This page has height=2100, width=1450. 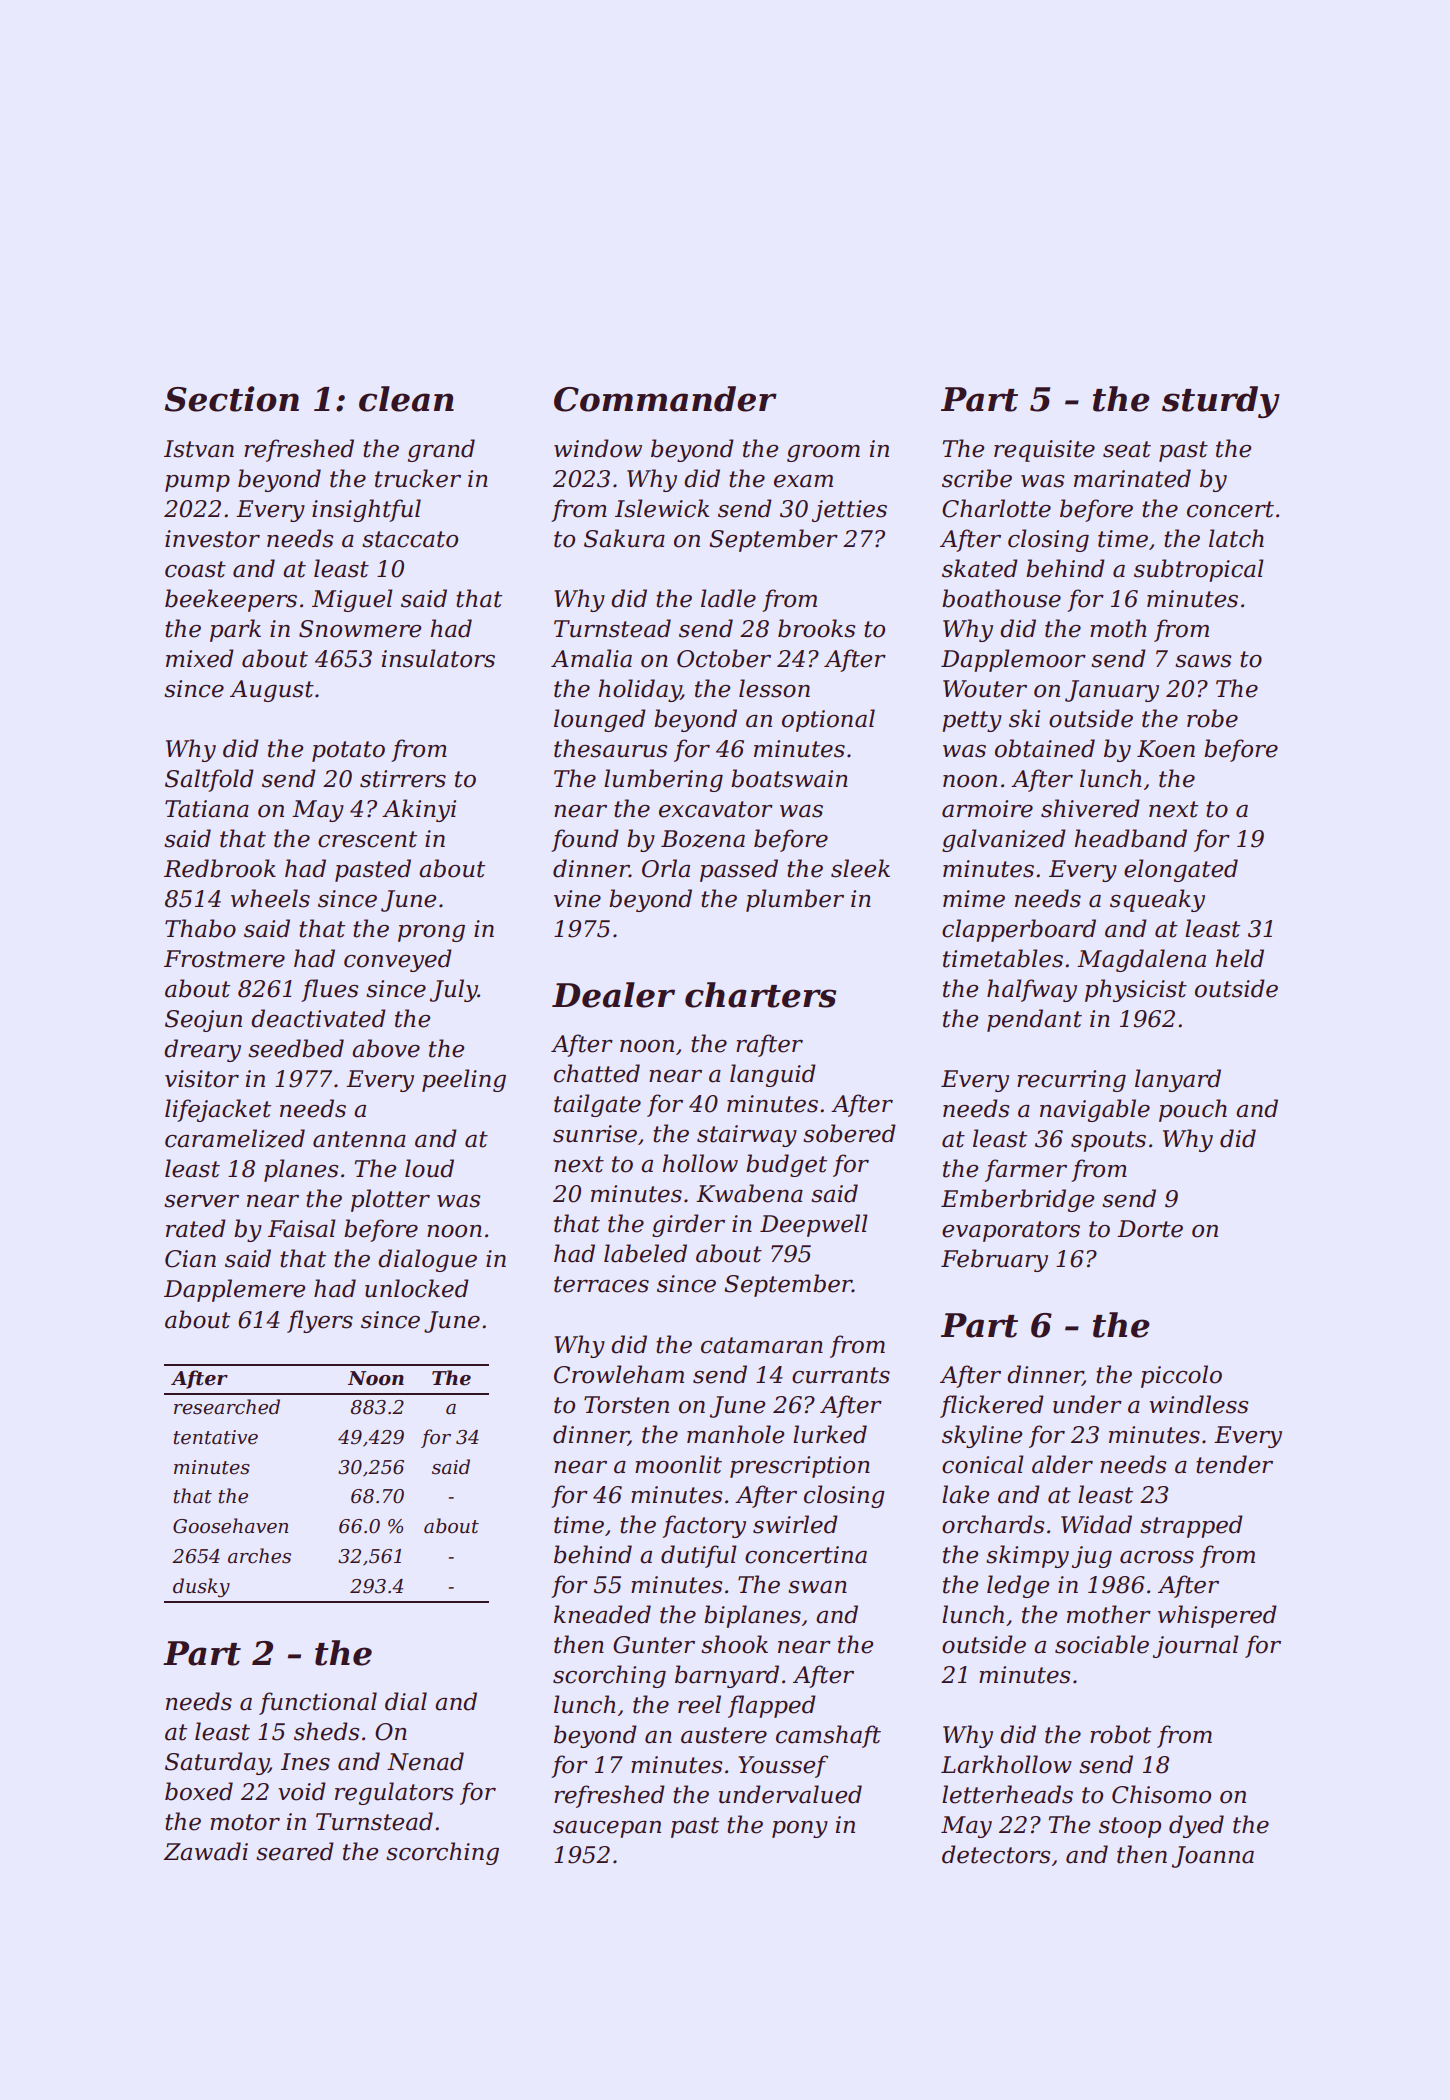 I want to click on squeaky, so click(x=1157, y=900).
